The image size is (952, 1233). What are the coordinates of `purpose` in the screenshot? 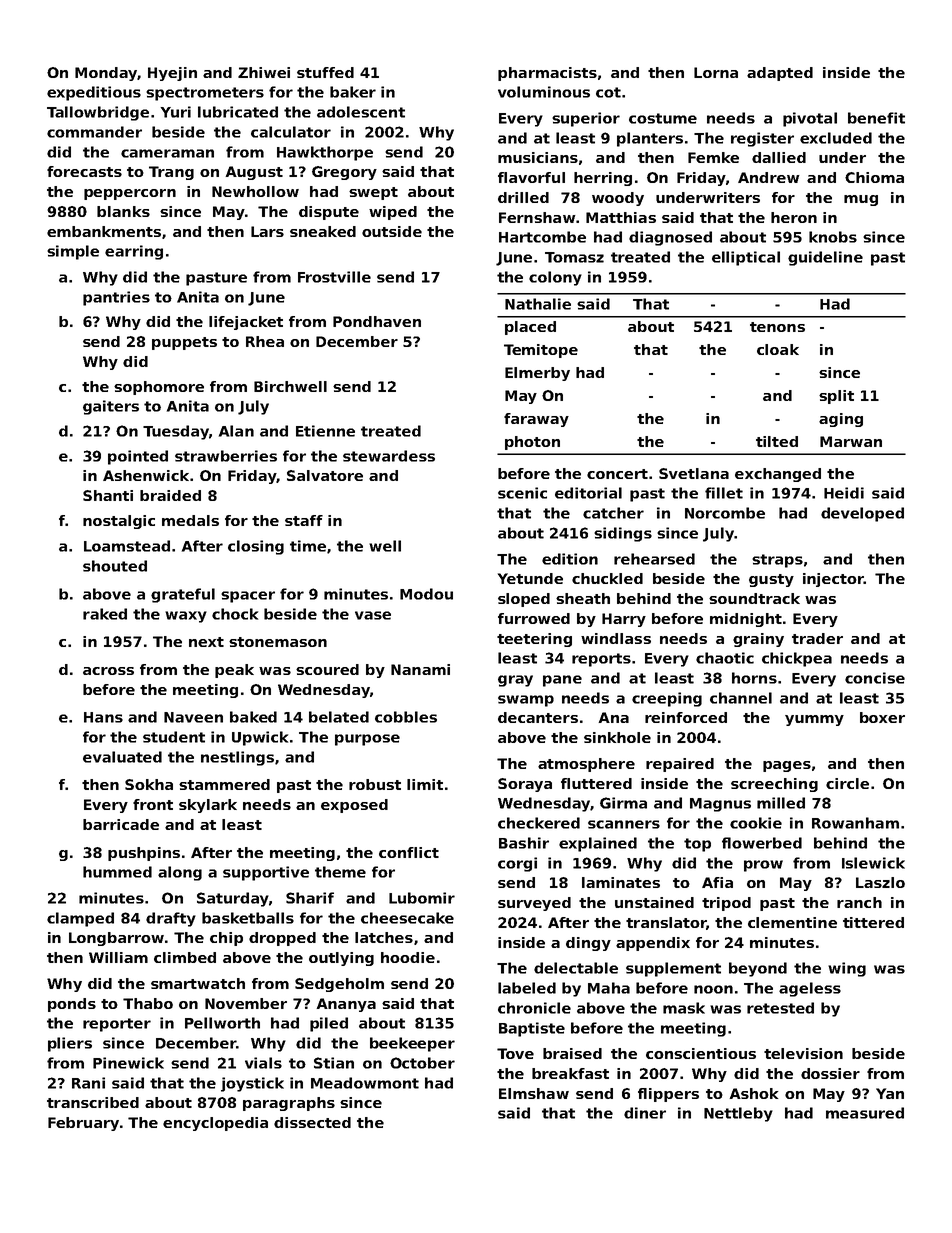 It's located at (367, 740).
